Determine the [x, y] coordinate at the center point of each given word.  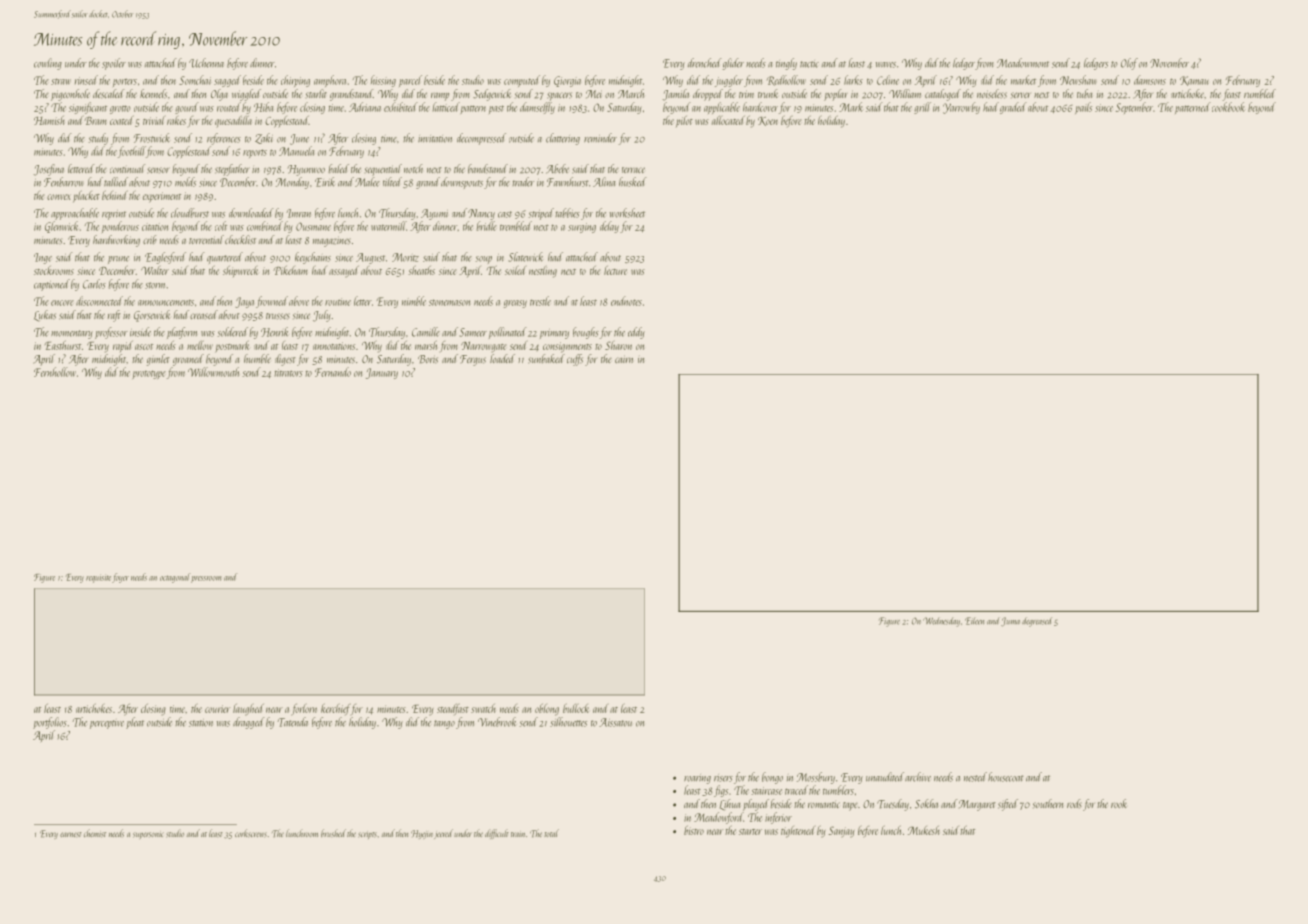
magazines [332, 241]
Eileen [974, 621]
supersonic [148, 835]
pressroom [206, 579]
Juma [1010, 622]
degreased [1037, 622]
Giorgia [567, 81]
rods [1074, 804]
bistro [694, 830]
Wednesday [941, 622]
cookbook [1228, 107]
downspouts [462, 183]
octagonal [175, 578]
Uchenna [206, 63]
